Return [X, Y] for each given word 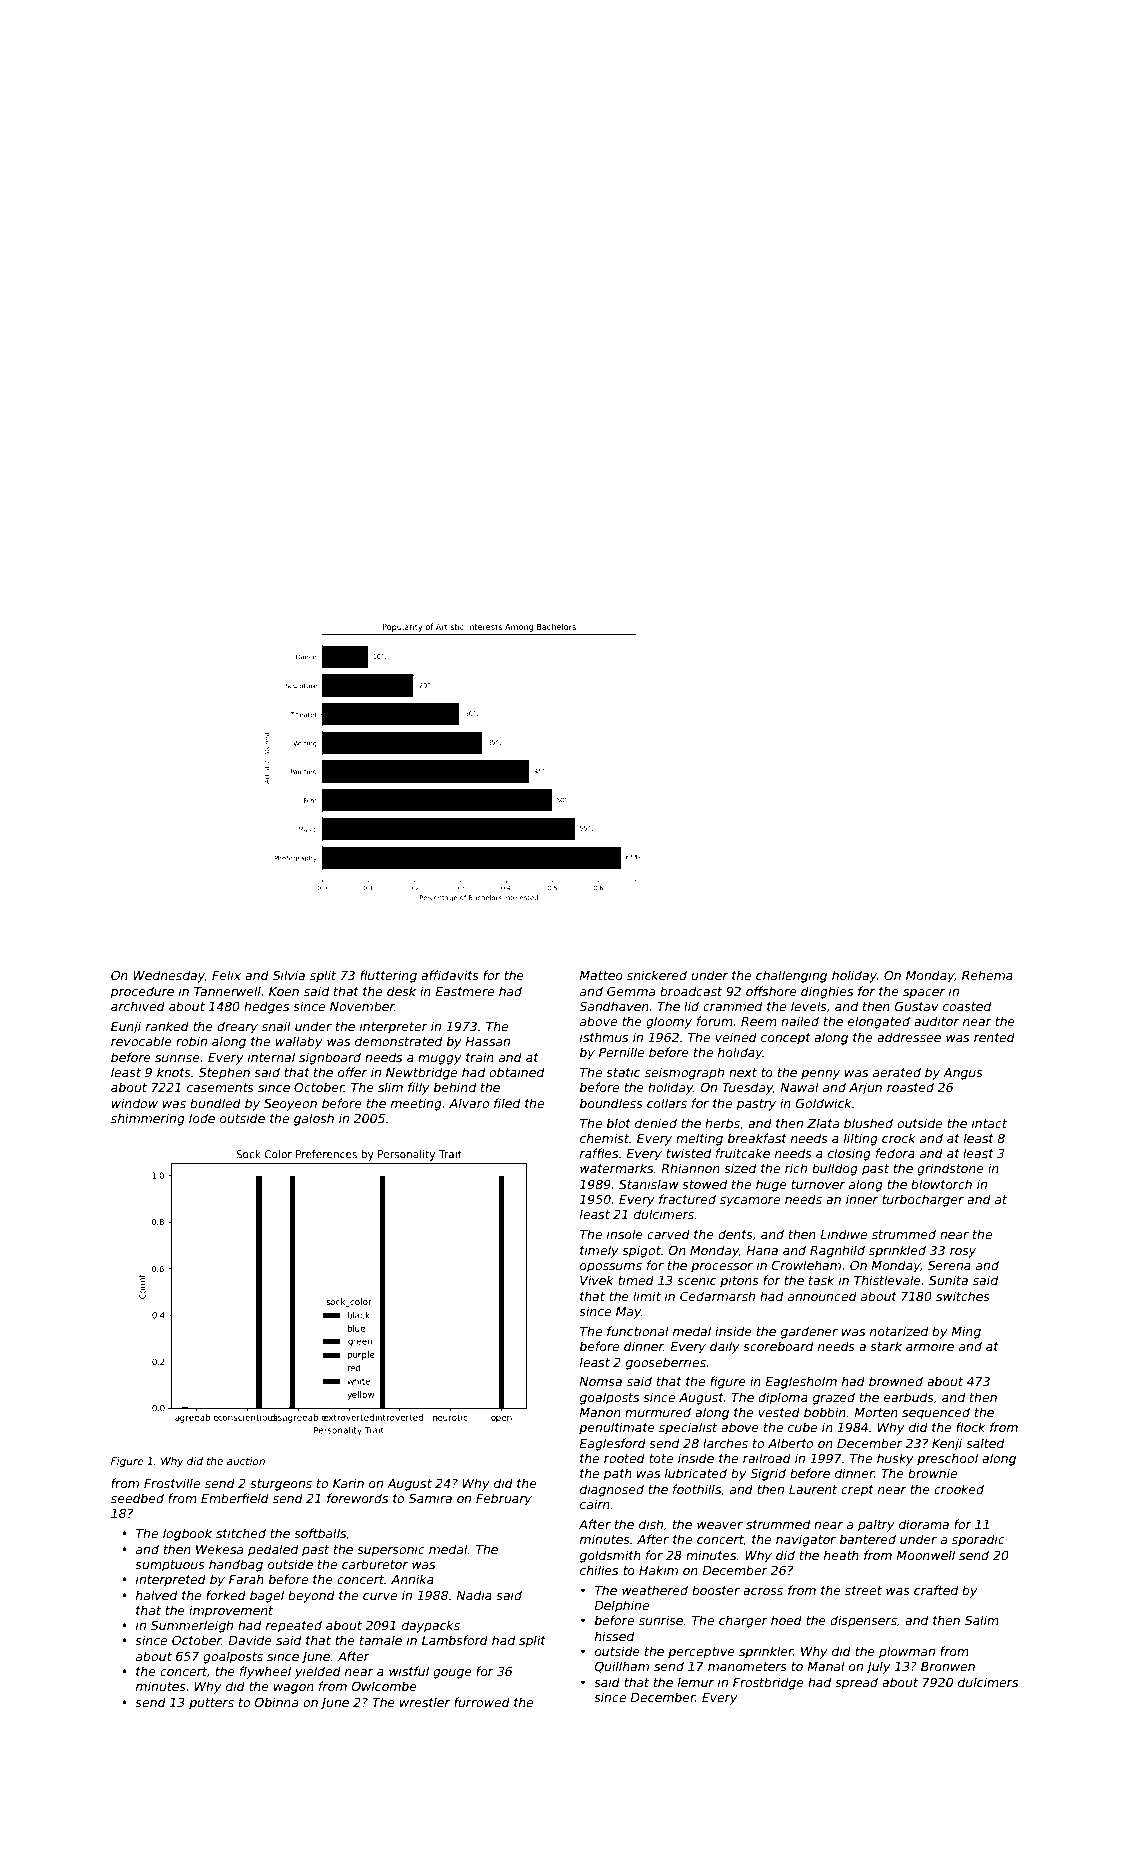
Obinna [276, 1702]
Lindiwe [843, 1234]
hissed [614, 1636]
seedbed [137, 1498]
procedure [142, 992]
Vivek [597, 1280]
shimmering [148, 1119]
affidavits [450, 975]
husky [895, 1459]
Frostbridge [768, 1683]
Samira [430, 1498]
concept [786, 1039]
